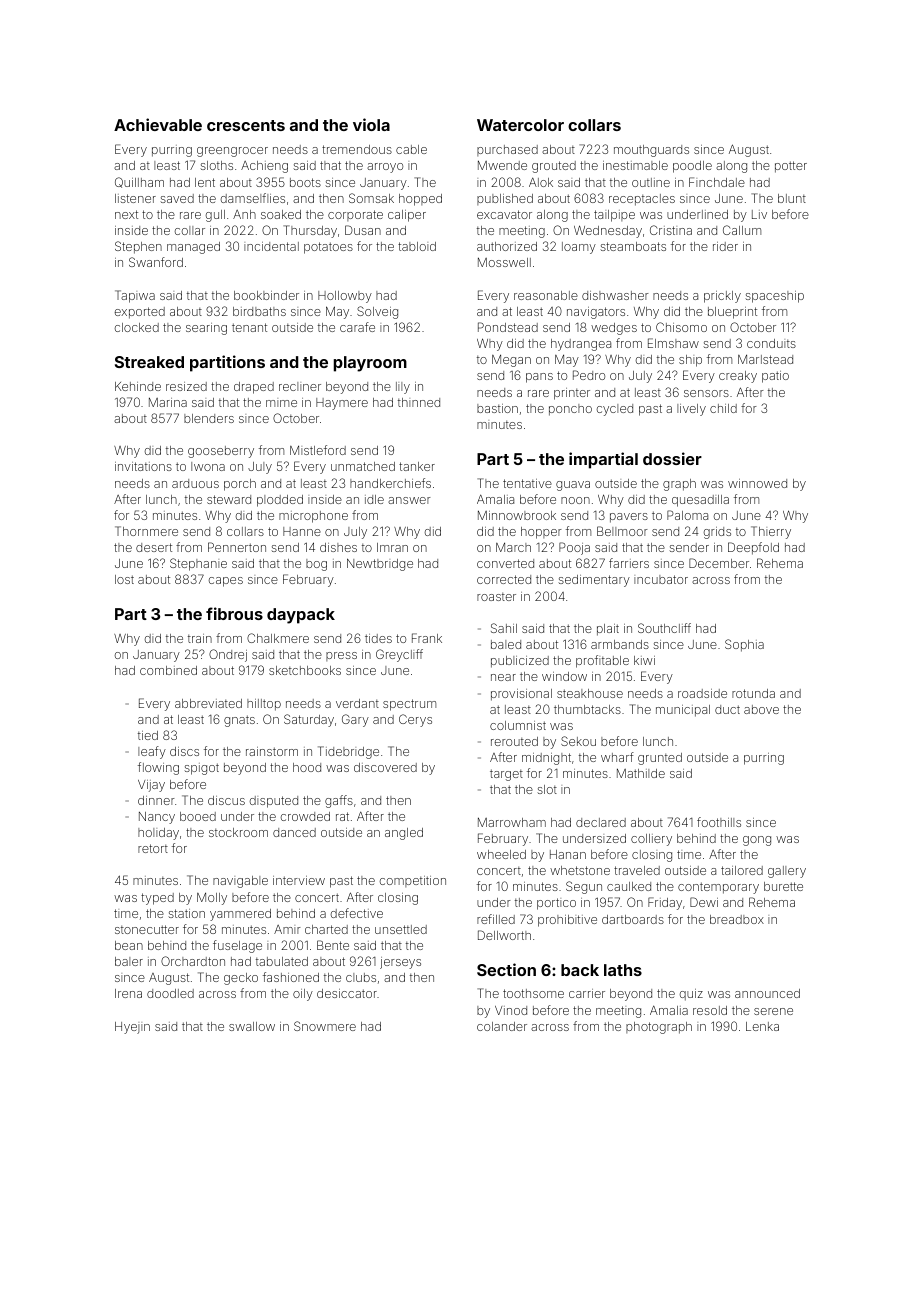  I want to click on winnowed, so click(757, 483).
